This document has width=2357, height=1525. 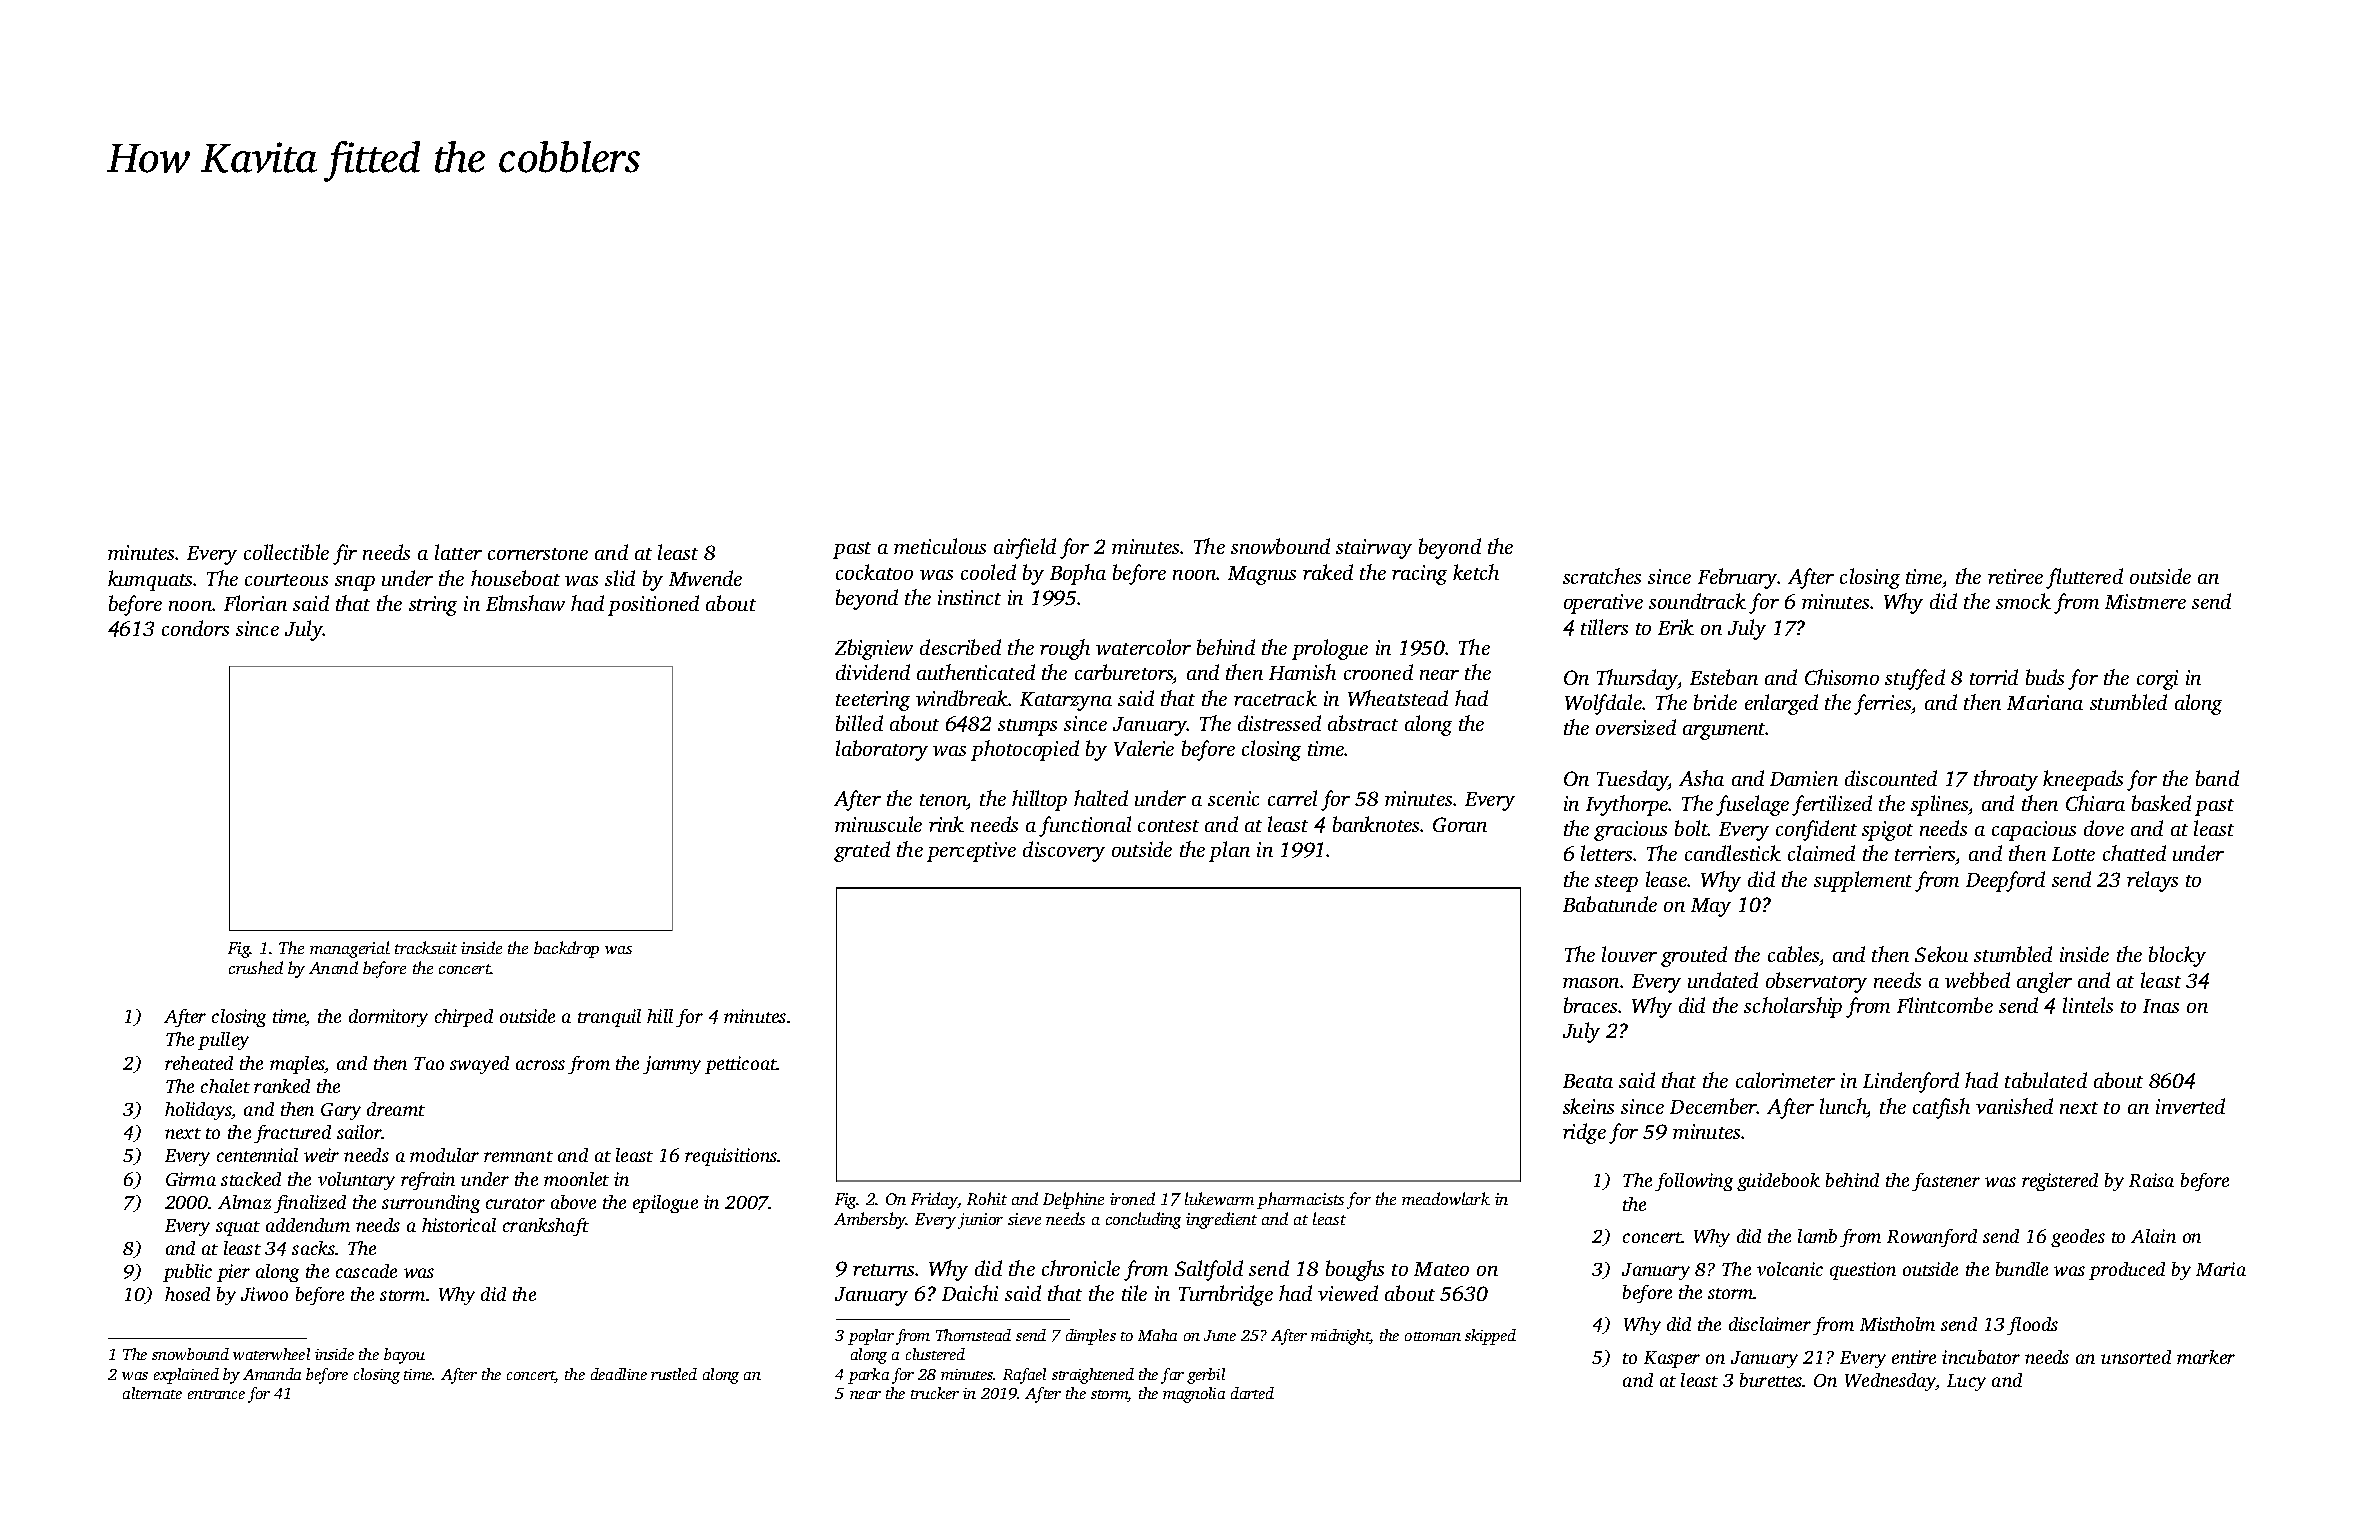 What do you see at coordinates (1262, 575) in the document?
I see `Magnus` at bounding box center [1262, 575].
